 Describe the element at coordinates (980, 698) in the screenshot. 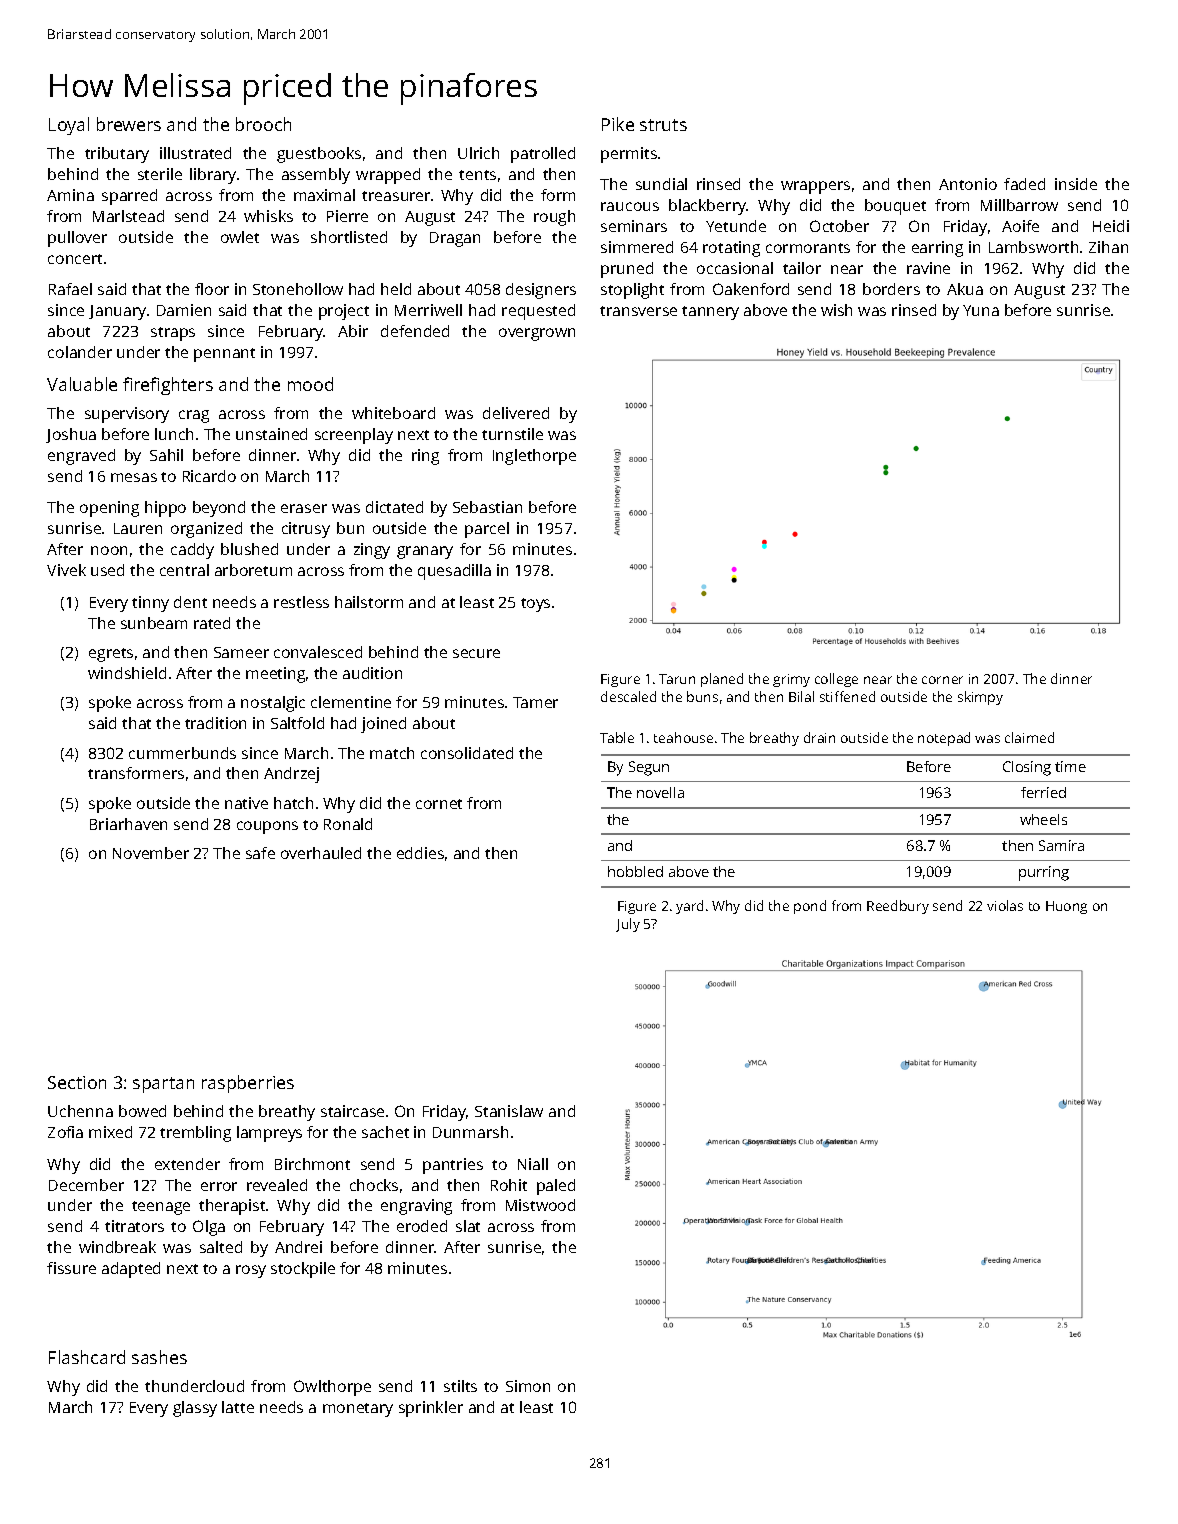

I see `skimpy` at that location.
